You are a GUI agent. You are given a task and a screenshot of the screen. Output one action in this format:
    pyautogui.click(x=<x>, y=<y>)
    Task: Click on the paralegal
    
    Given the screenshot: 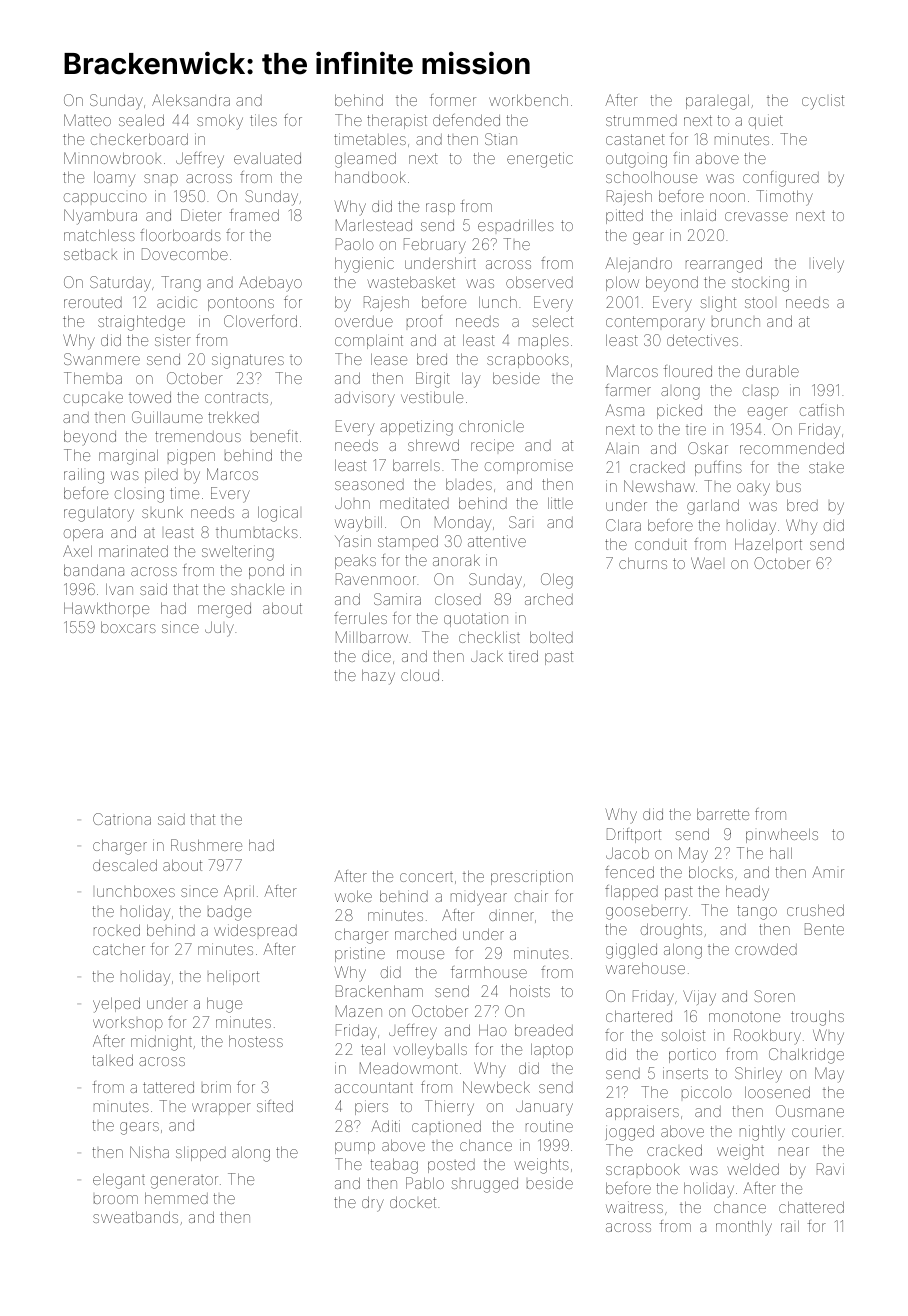 What is the action you would take?
    pyautogui.click(x=717, y=102)
